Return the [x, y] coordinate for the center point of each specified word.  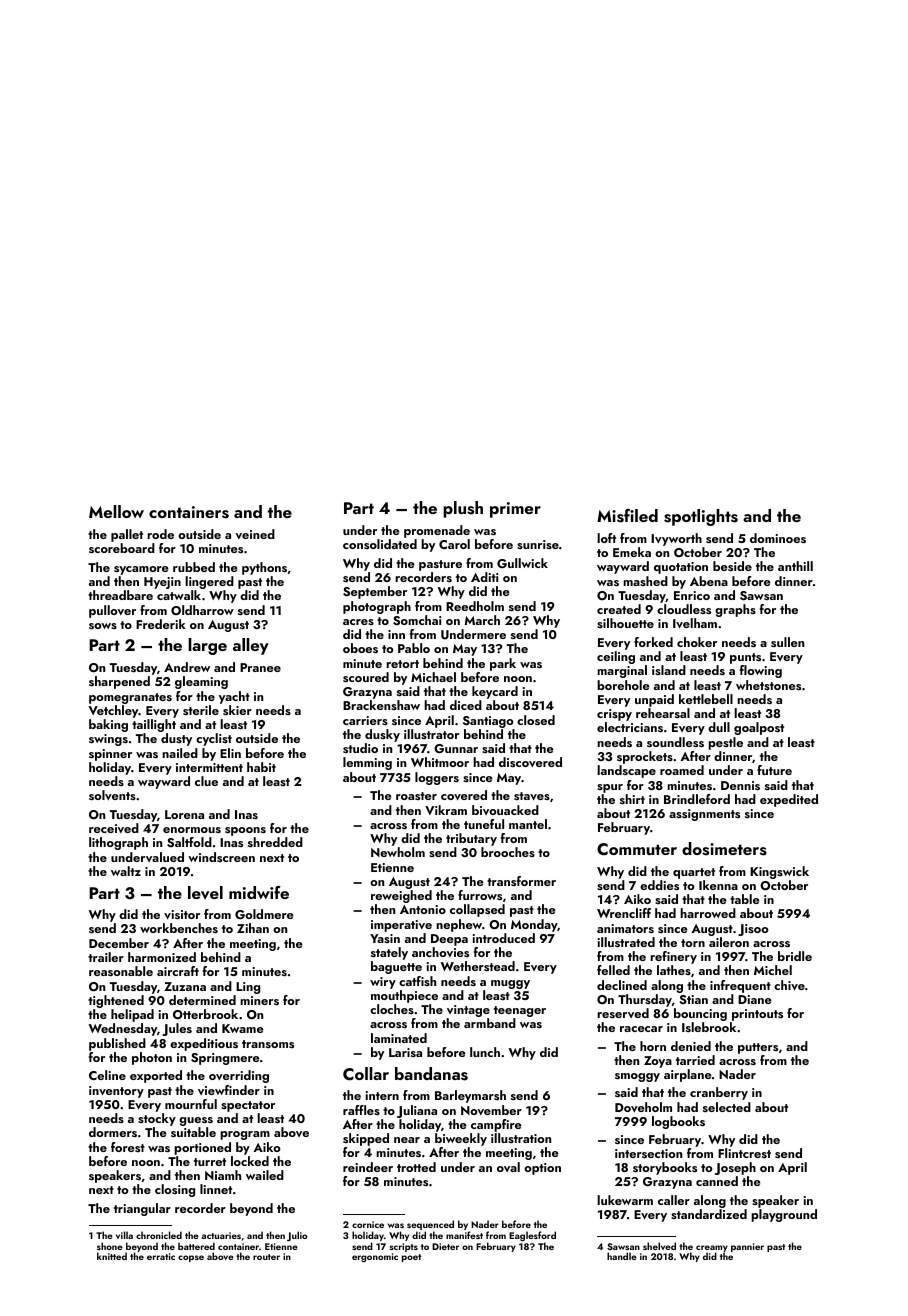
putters [758, 1048]
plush [463, 509]
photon [152, 1058]
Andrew [187, 667]
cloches [392, 1009]
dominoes [778, 538]
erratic [161, 1256]
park [503, 664]
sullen [787, 642]
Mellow [116, 511]
